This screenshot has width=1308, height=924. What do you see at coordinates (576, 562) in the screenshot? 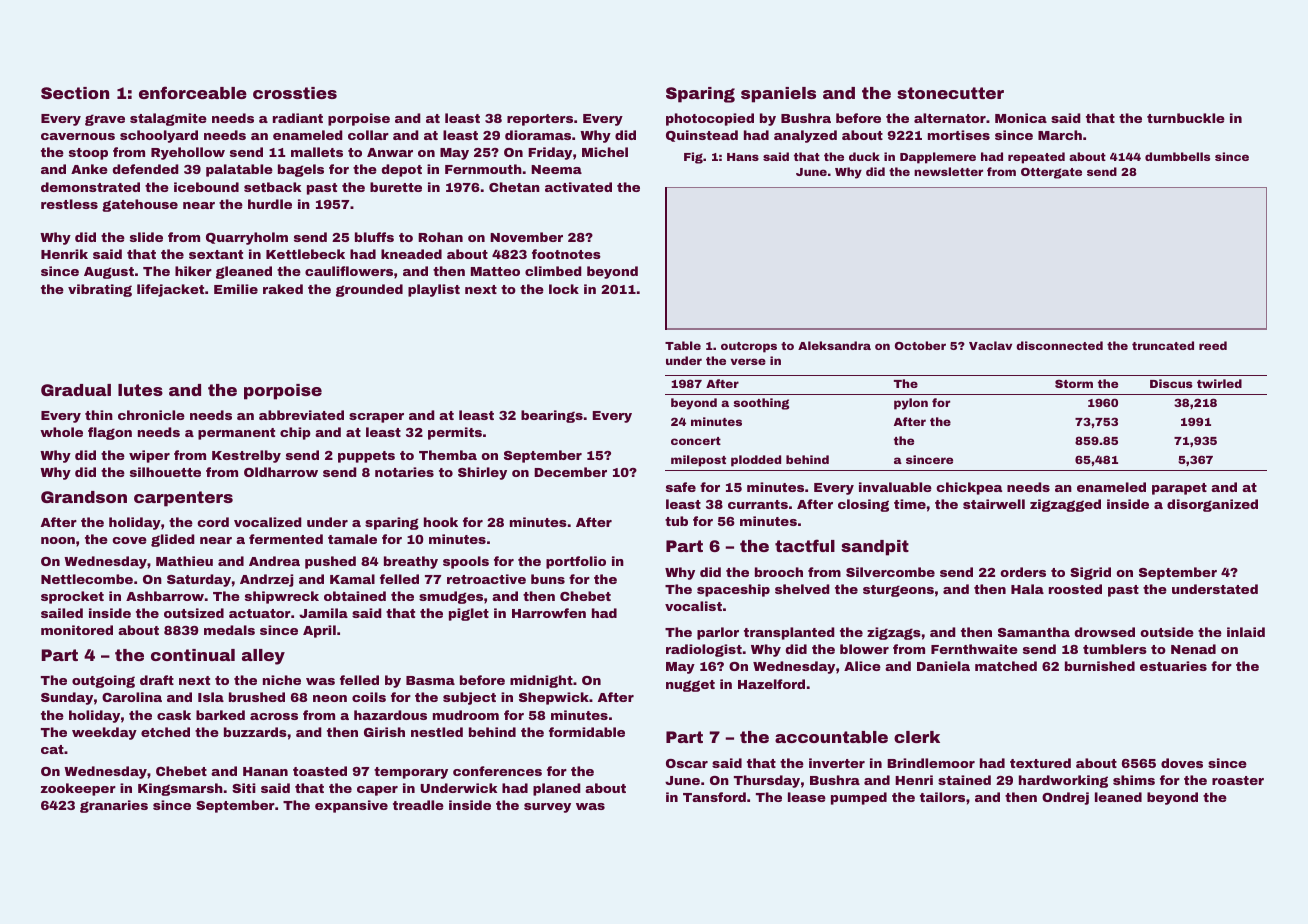
I see `portfolio` at bounding box center [576, 562].
